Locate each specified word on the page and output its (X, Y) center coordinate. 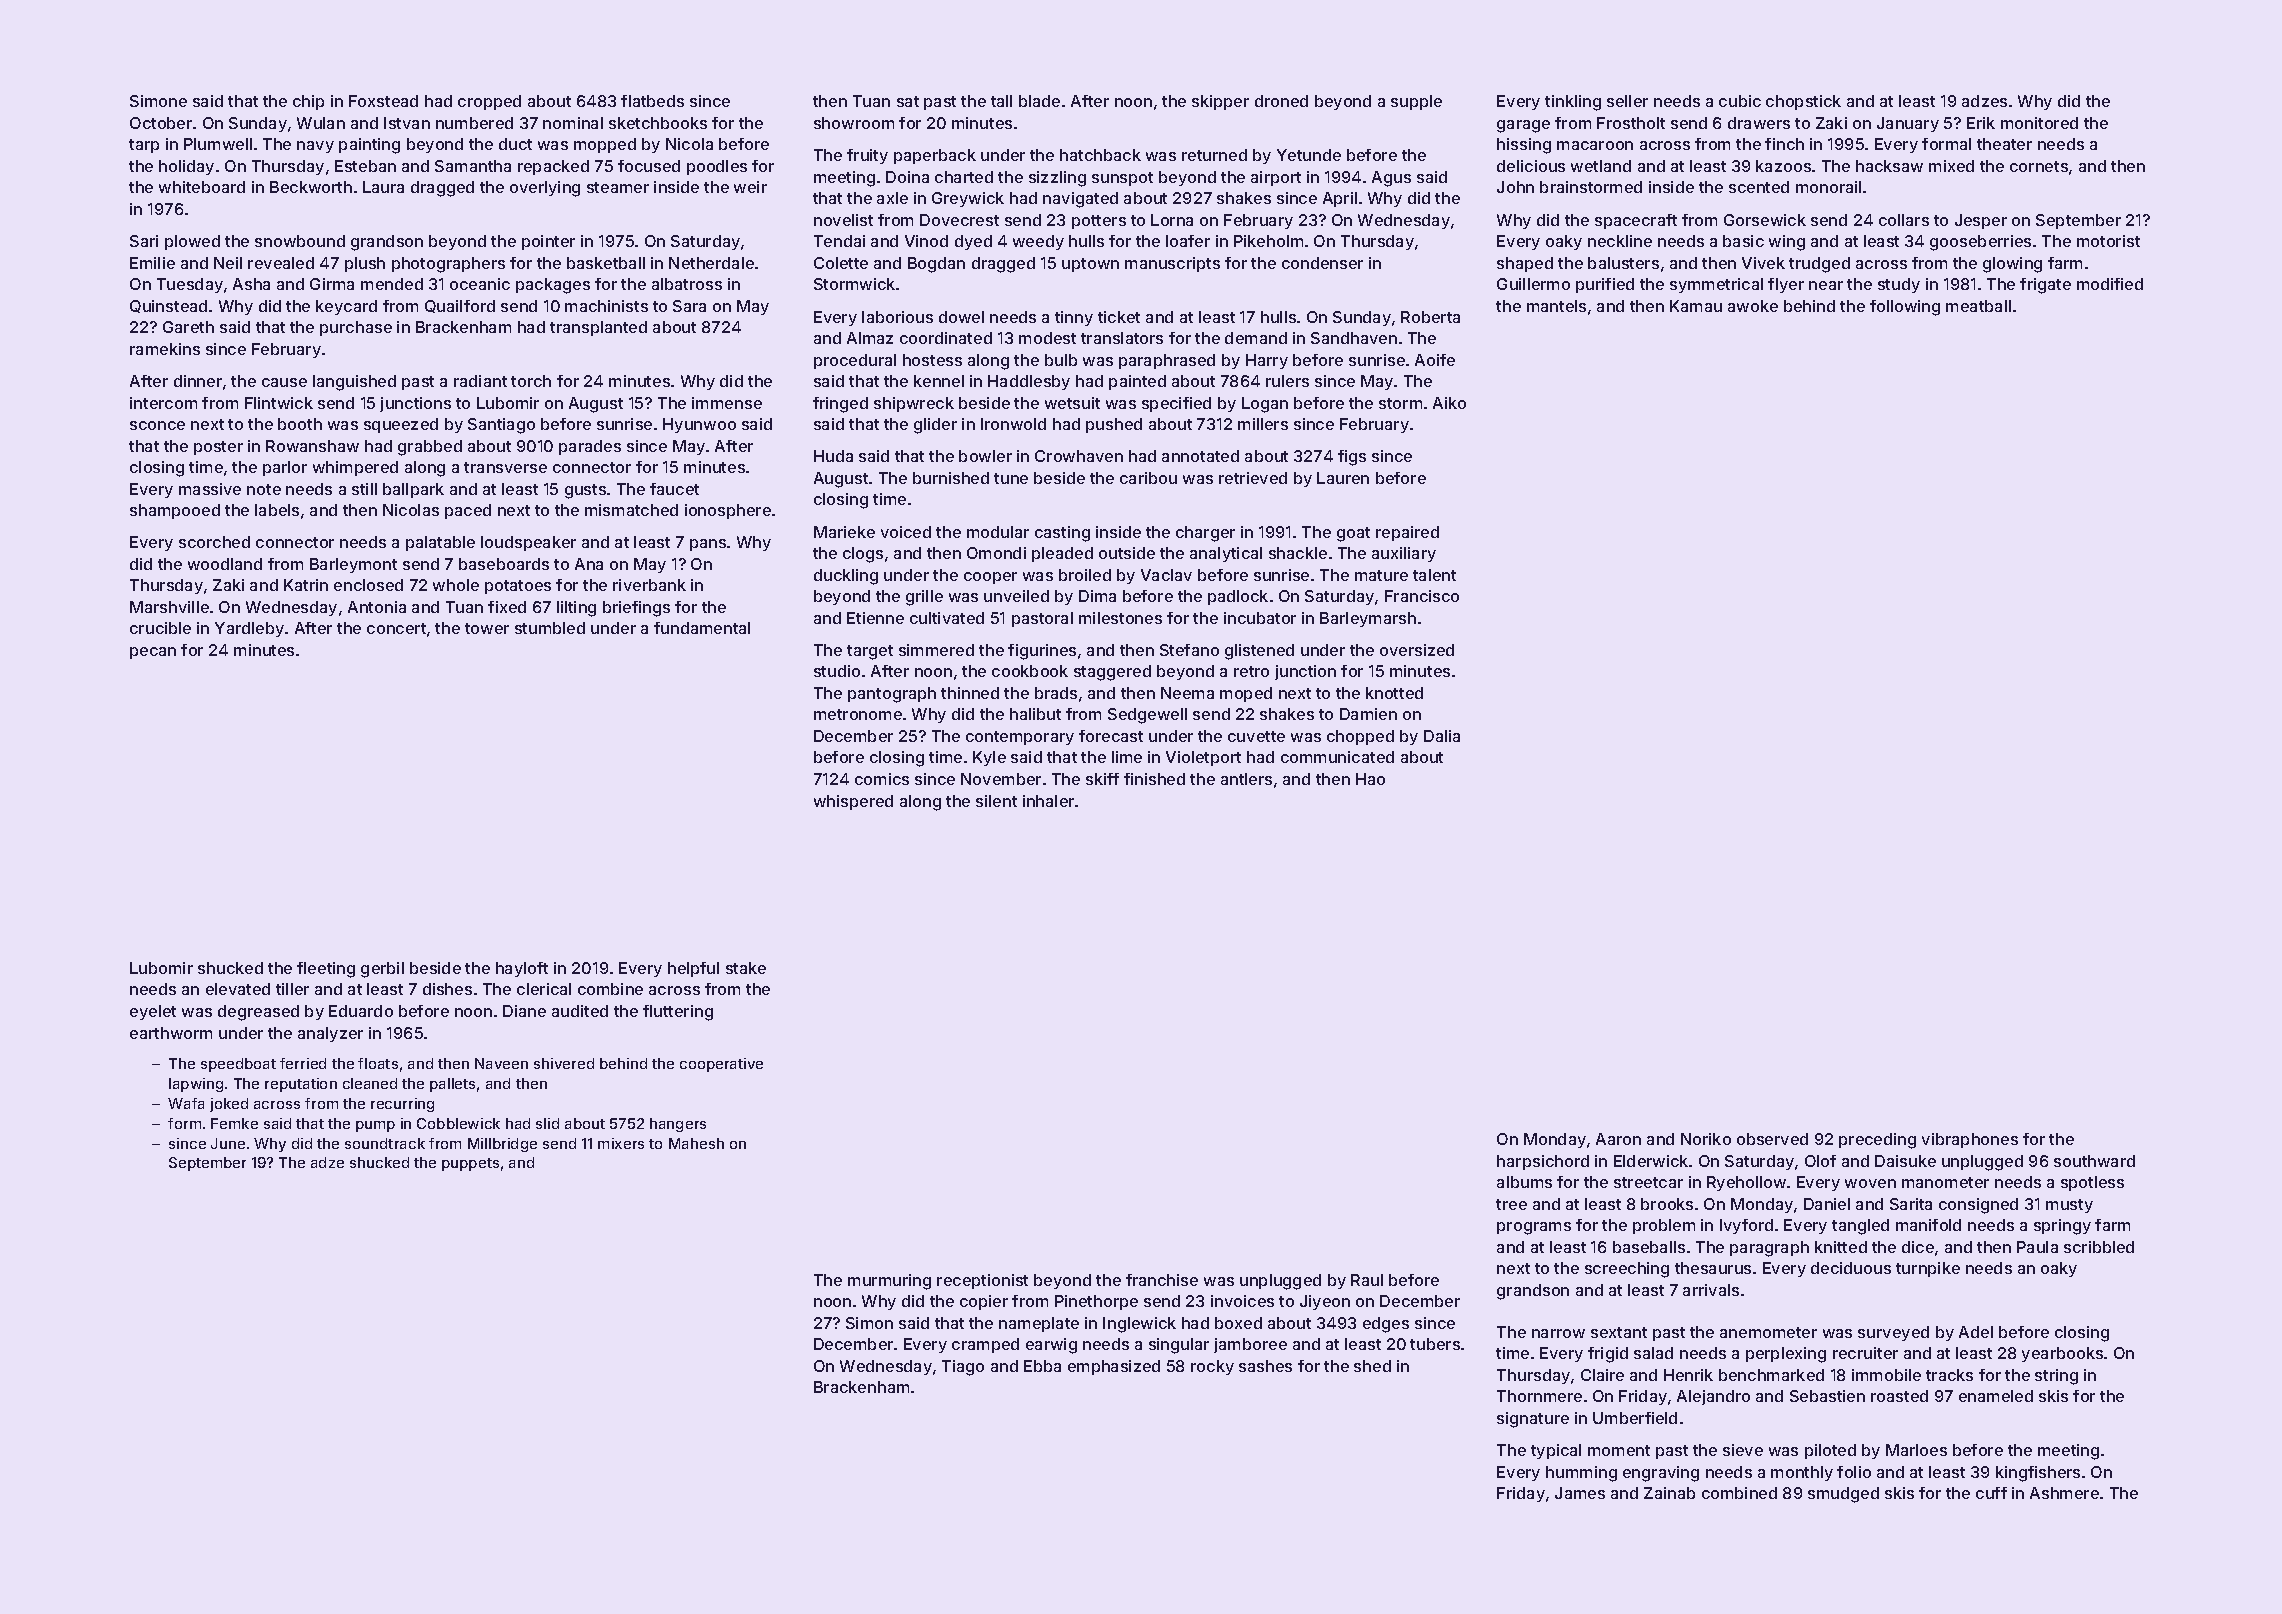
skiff (1102, 779)
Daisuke (1905, 1161)
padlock (1238, 597)
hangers (678, 1125)
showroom (854, 123)
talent (1434, 575)
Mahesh (696, 1143)
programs (1534, 1228)
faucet (674, 489)
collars (1904, 220)
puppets (470, 1164)
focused (649, 166)
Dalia (1442, 736)
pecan (153, 653)
